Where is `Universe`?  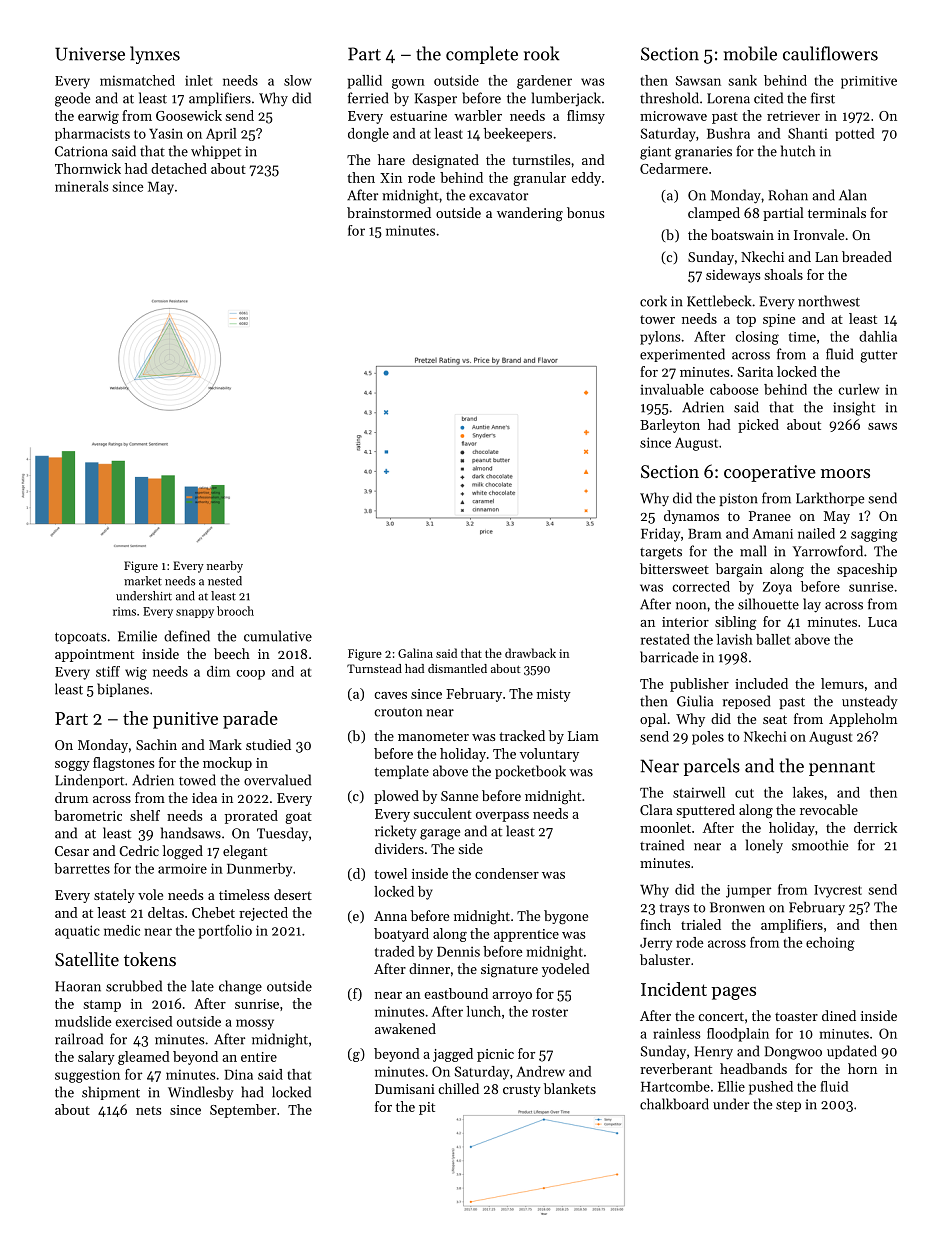
Universe is located at coordinates (90, 54).
